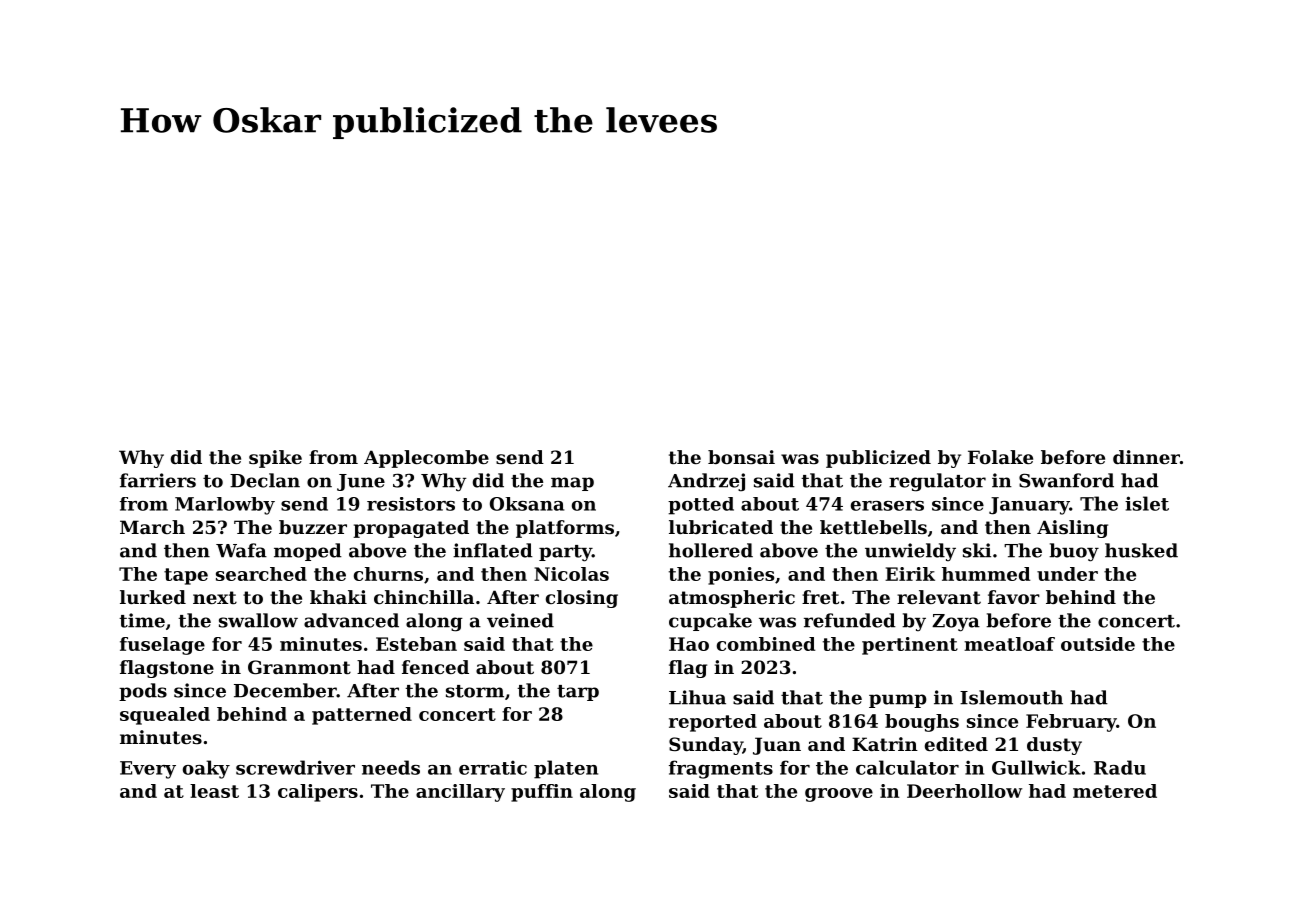  What do you see at coordinates (362, 716) in the screenshot?
I see `patterned` at bounding box center [362, 716].
